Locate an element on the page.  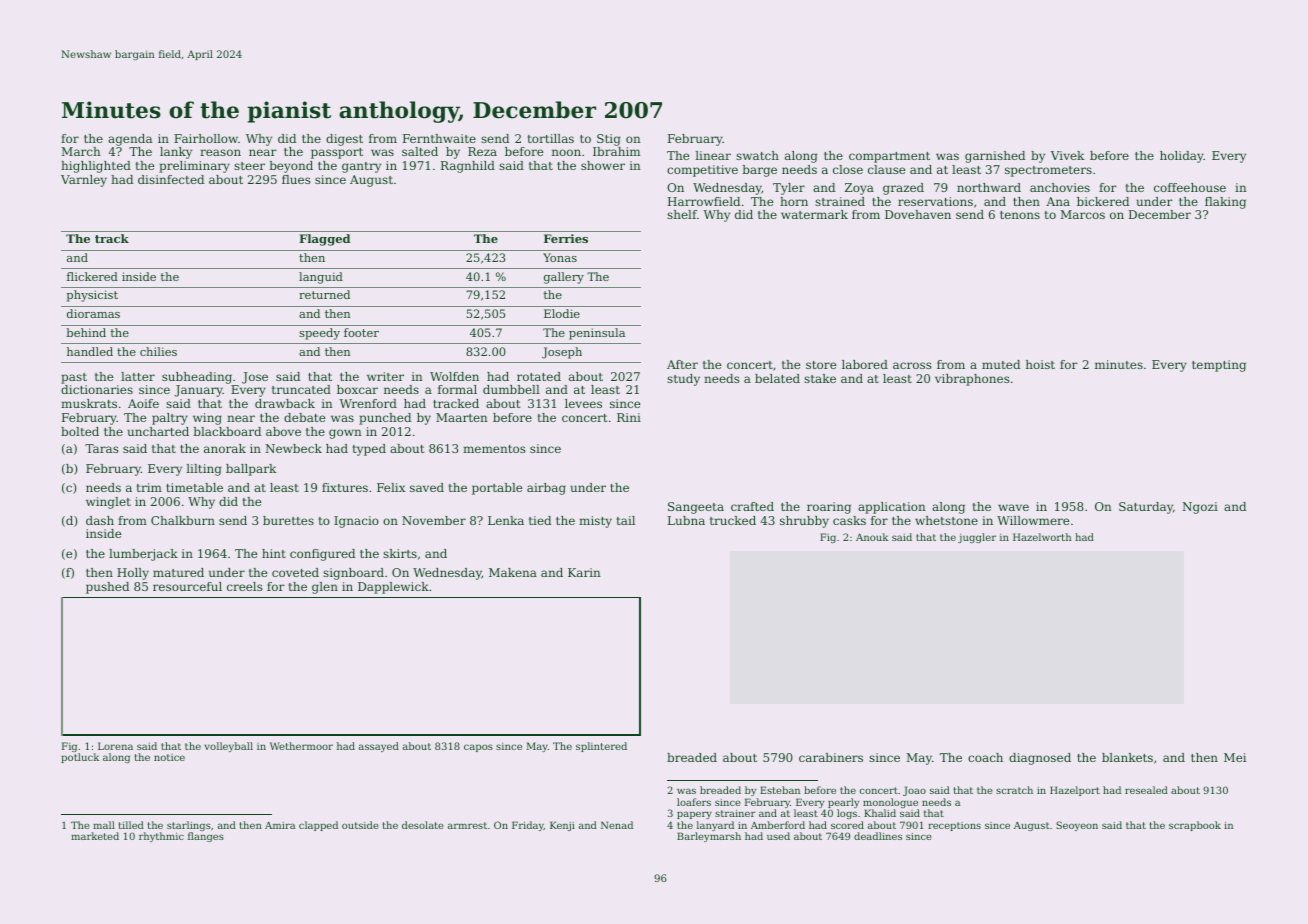
muted is located at coordinates (1001, 364).
